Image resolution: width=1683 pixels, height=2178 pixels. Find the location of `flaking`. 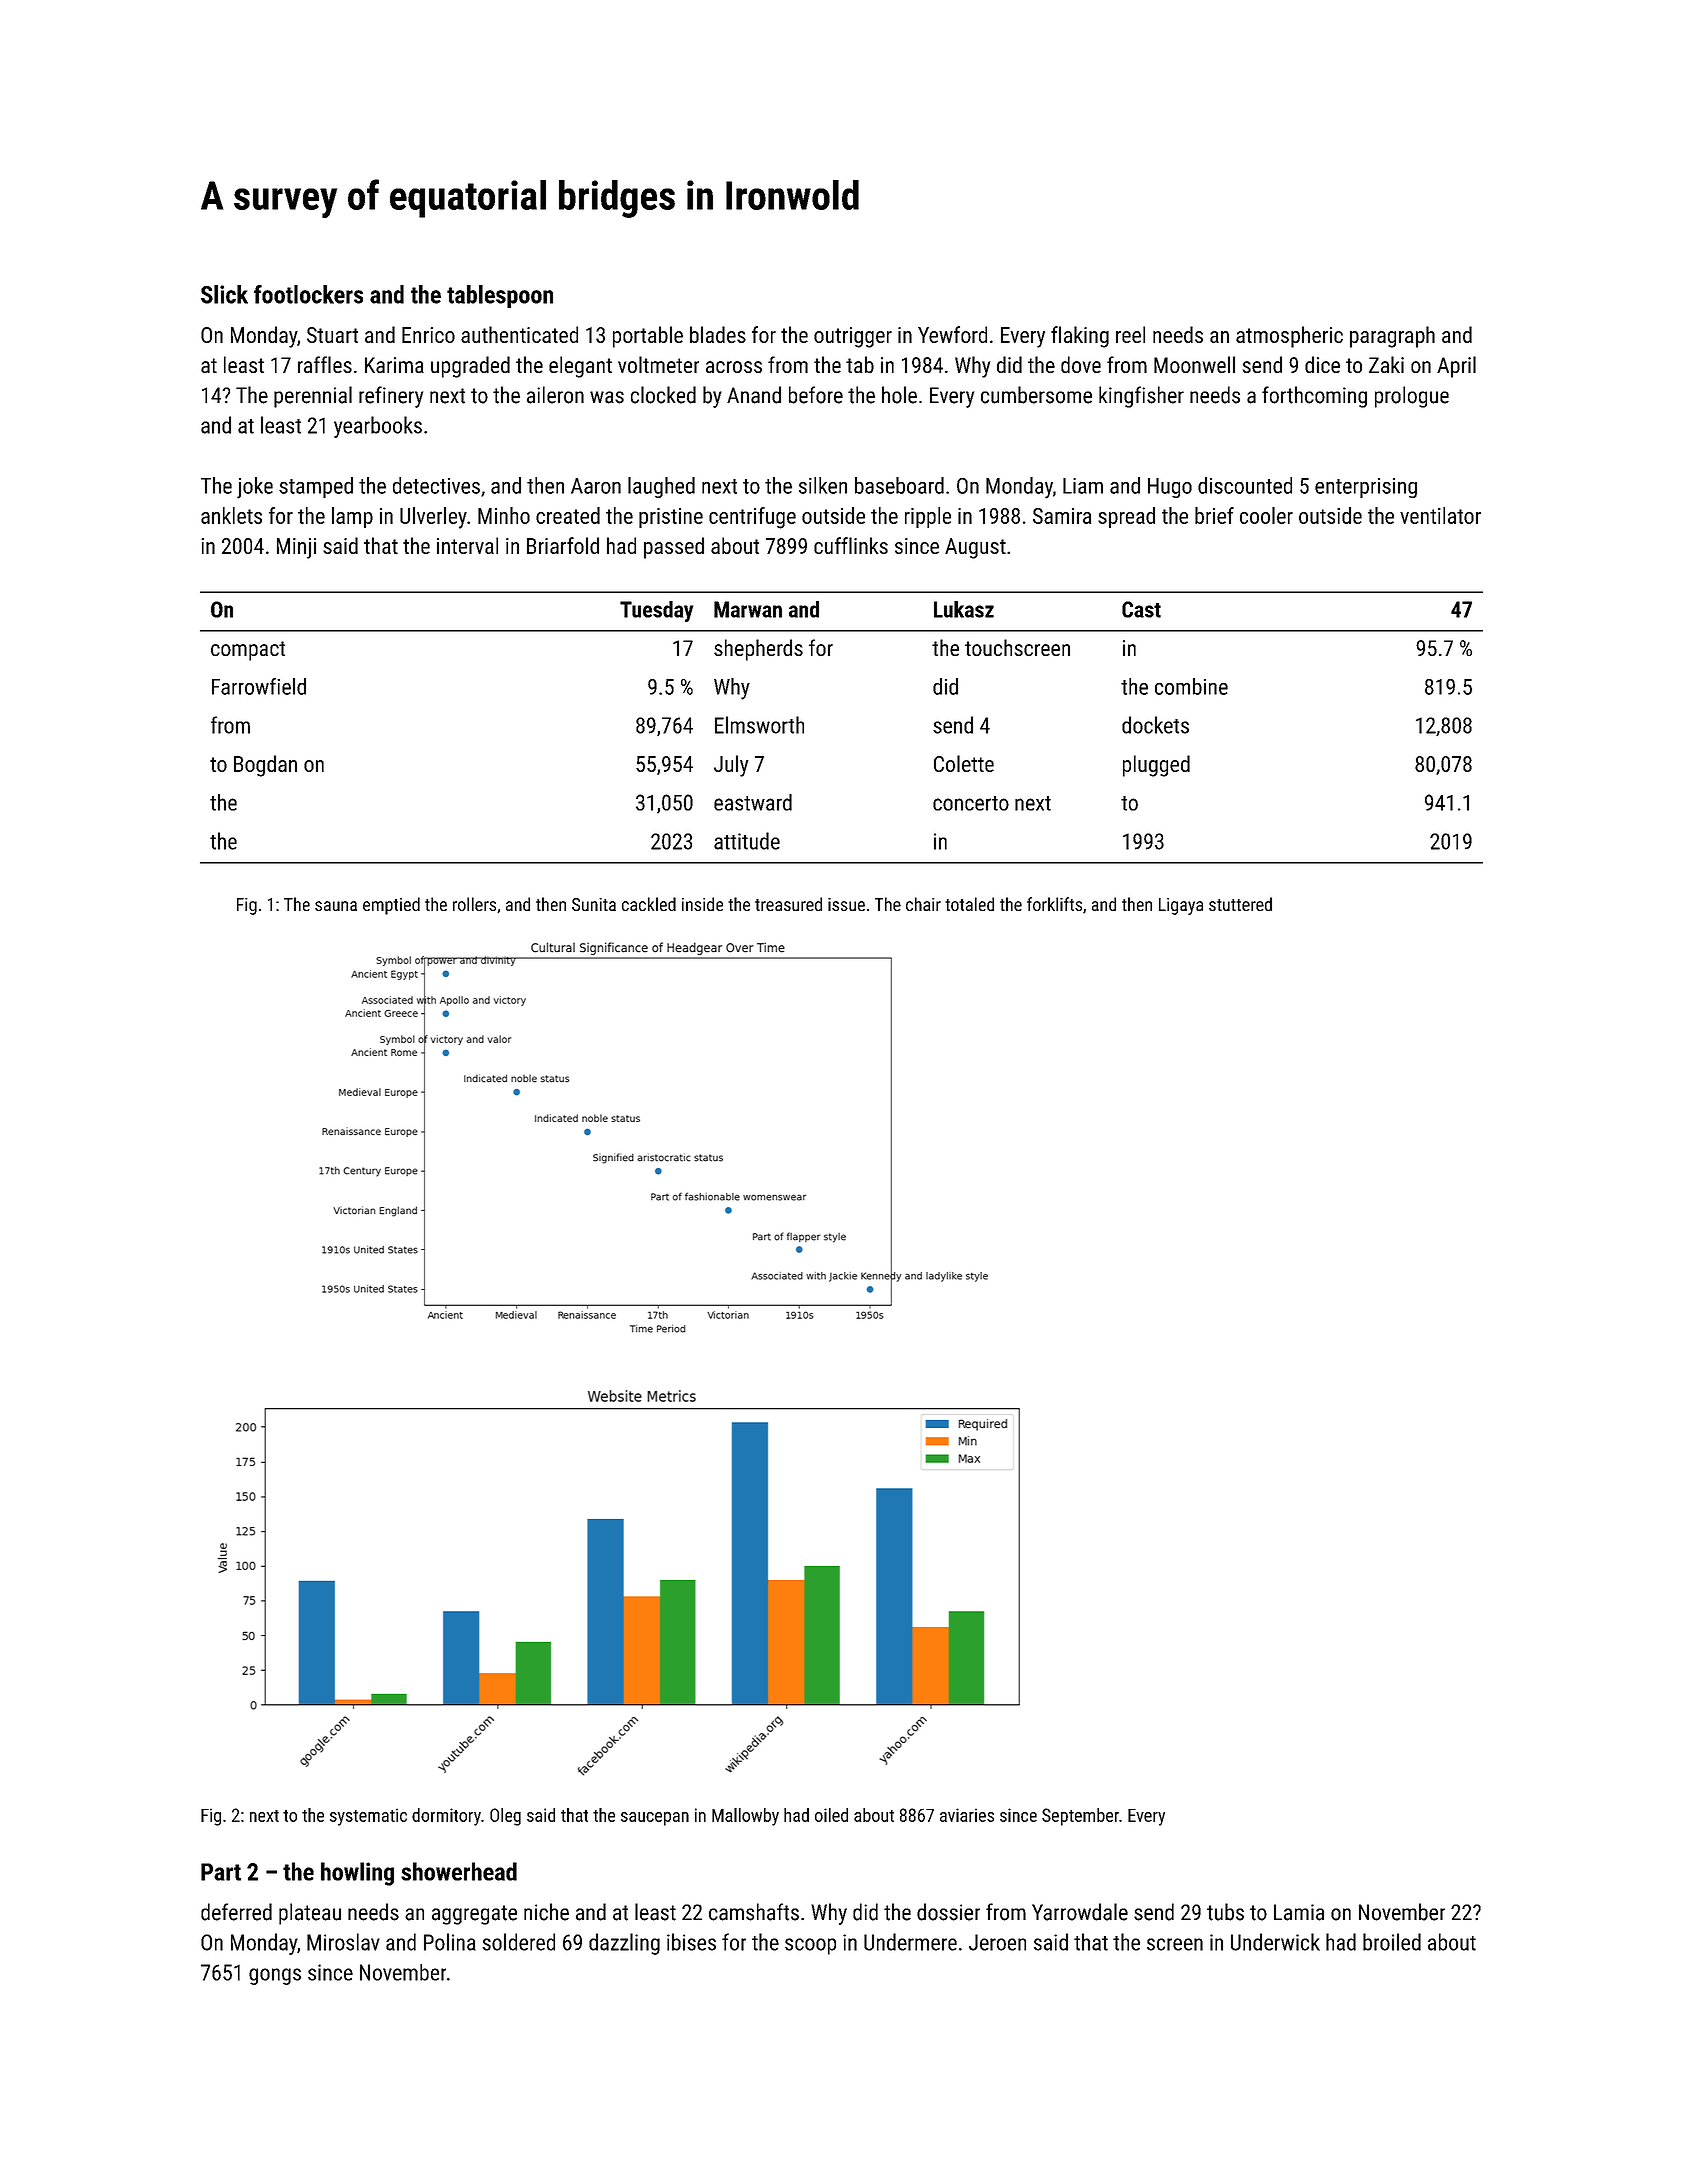

flaking is located at coordinates (1080, 337).
